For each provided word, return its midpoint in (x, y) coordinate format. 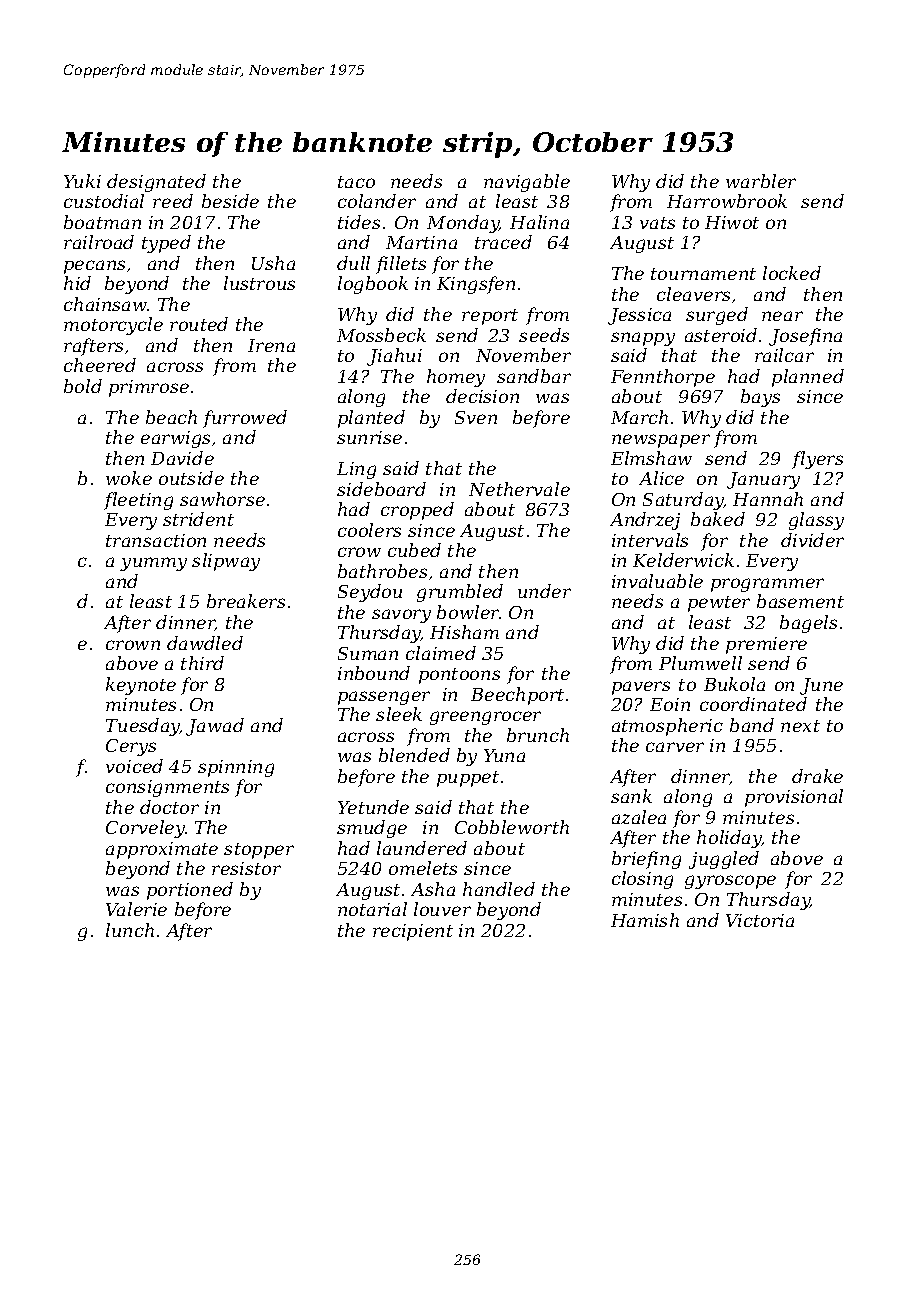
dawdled (205, 643)
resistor (246, 868)
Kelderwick (683, 560)
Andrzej (645, 521)
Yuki (82, 181)
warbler (761, 181)
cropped (417, 511)
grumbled (460, 593)
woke (129, 478)
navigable (527, 183)
